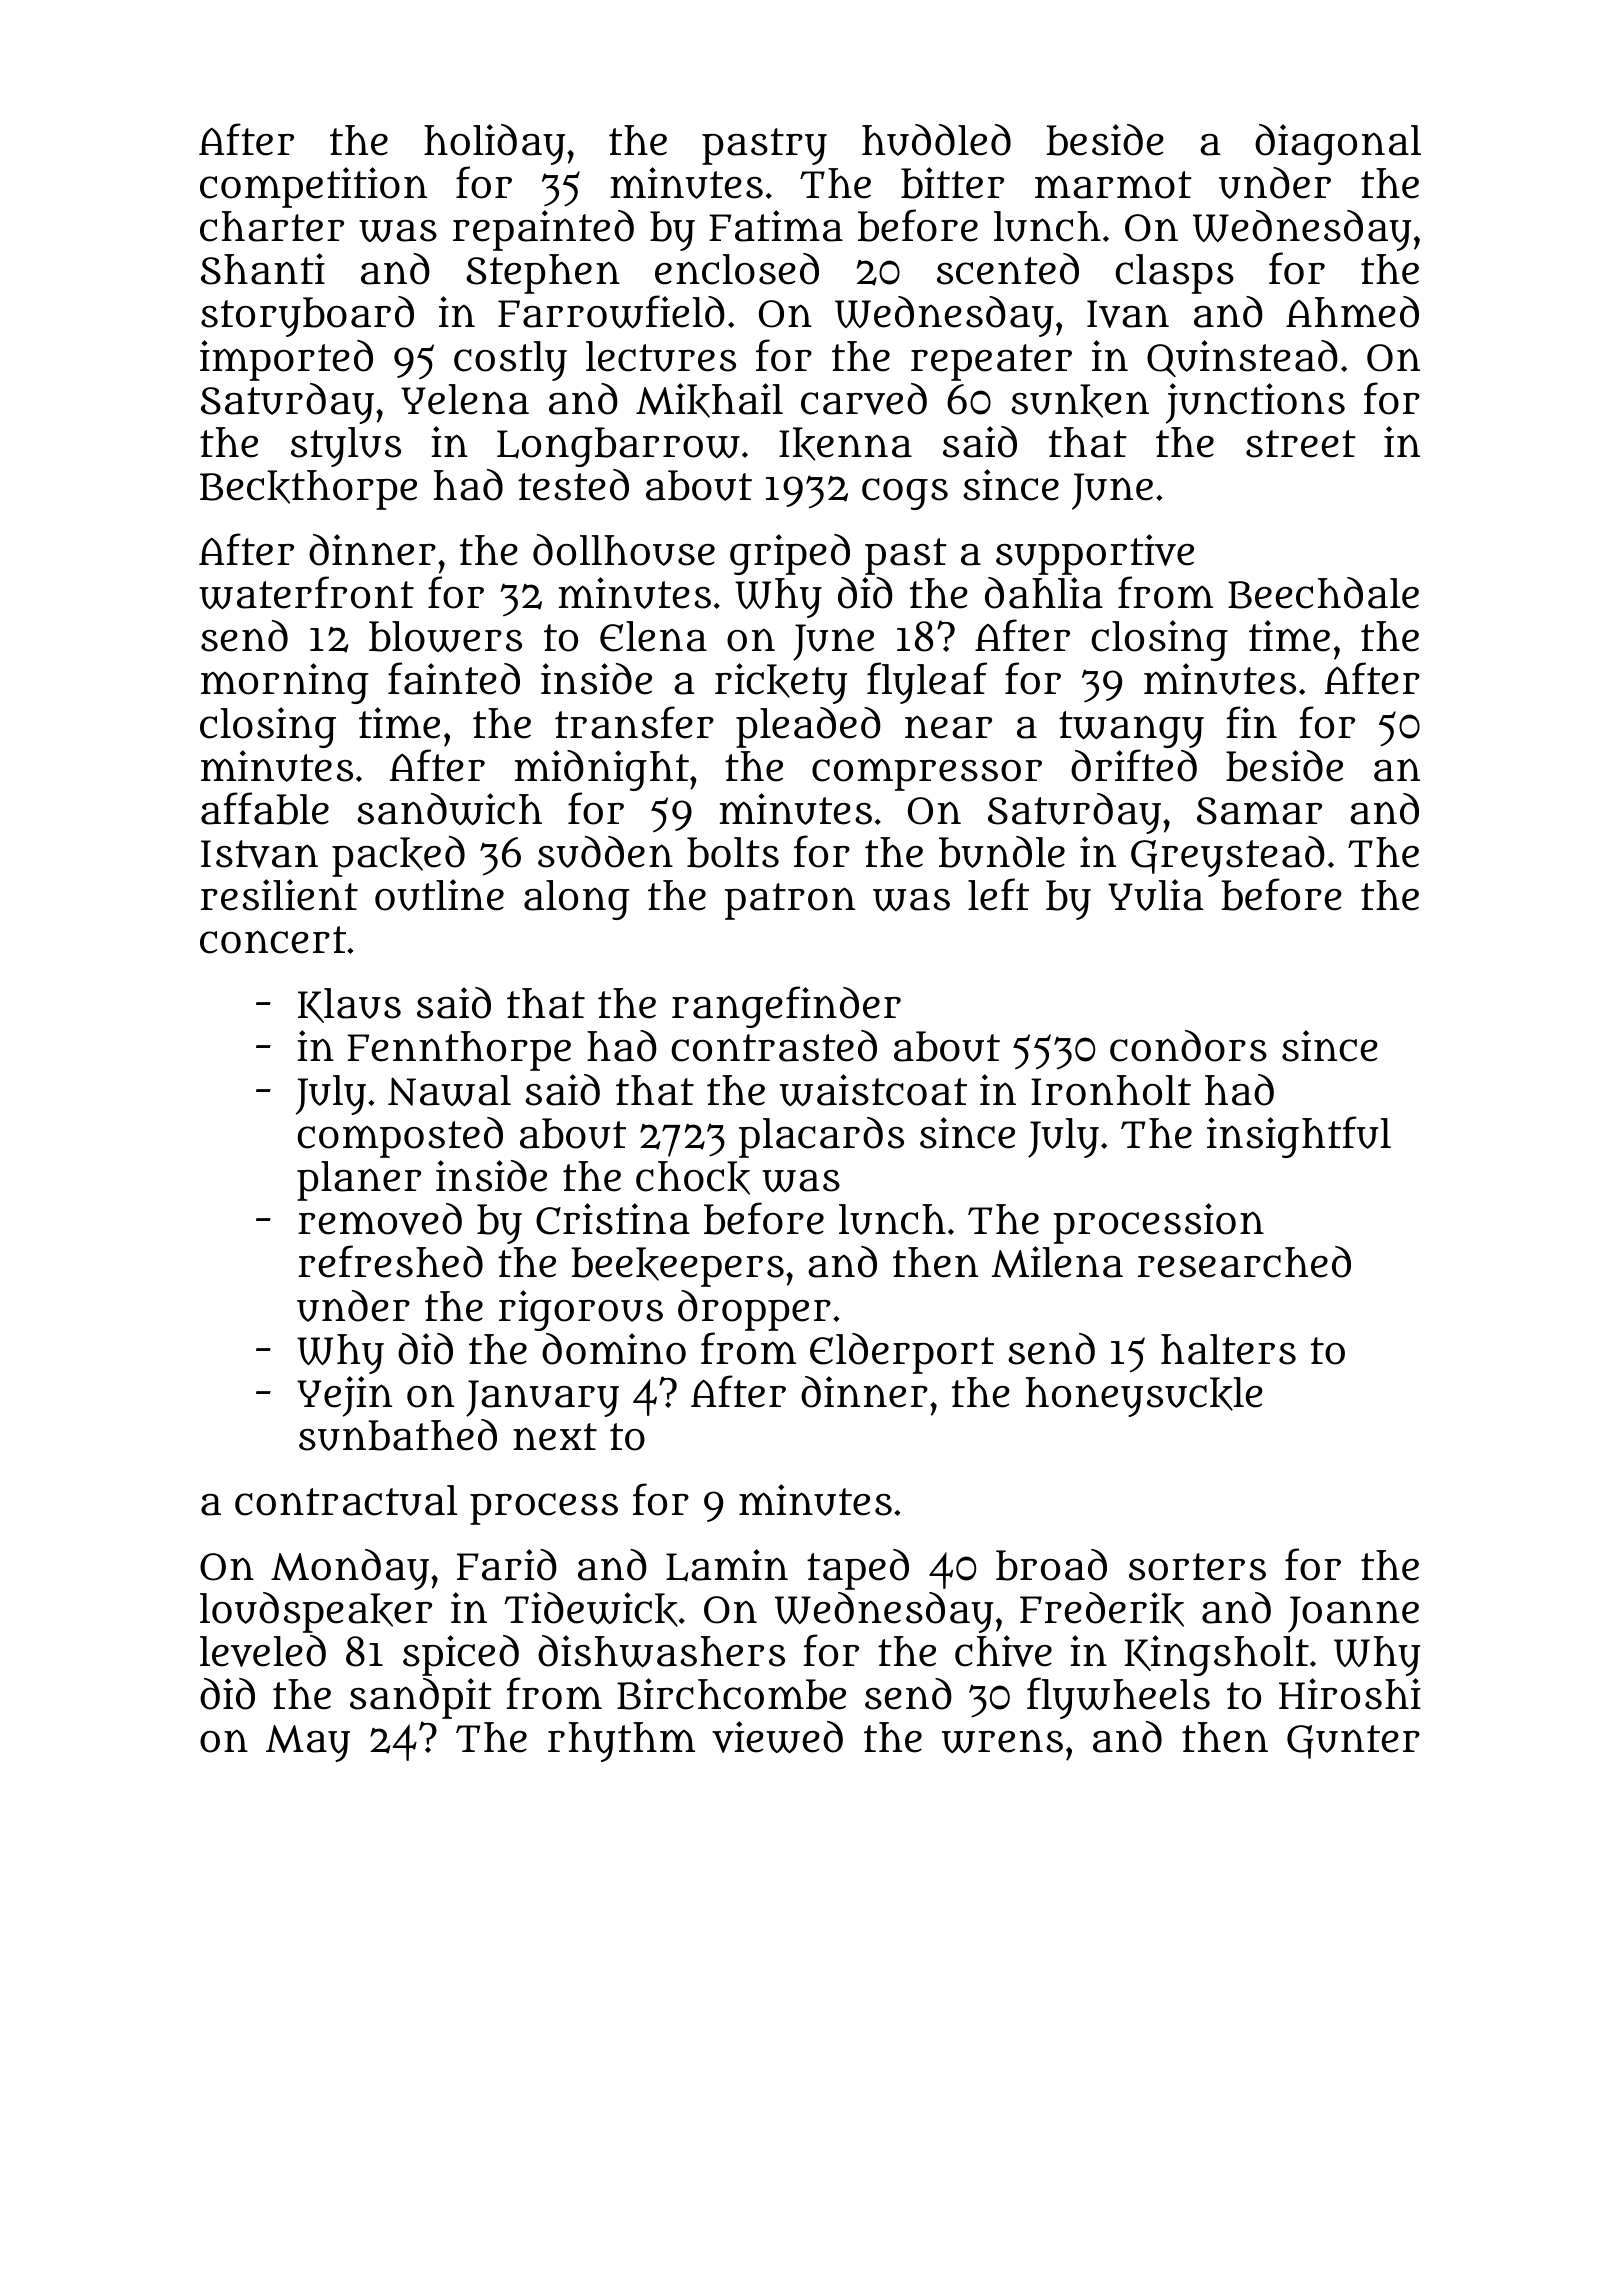  I want to click on street, so click(1301, 444).
